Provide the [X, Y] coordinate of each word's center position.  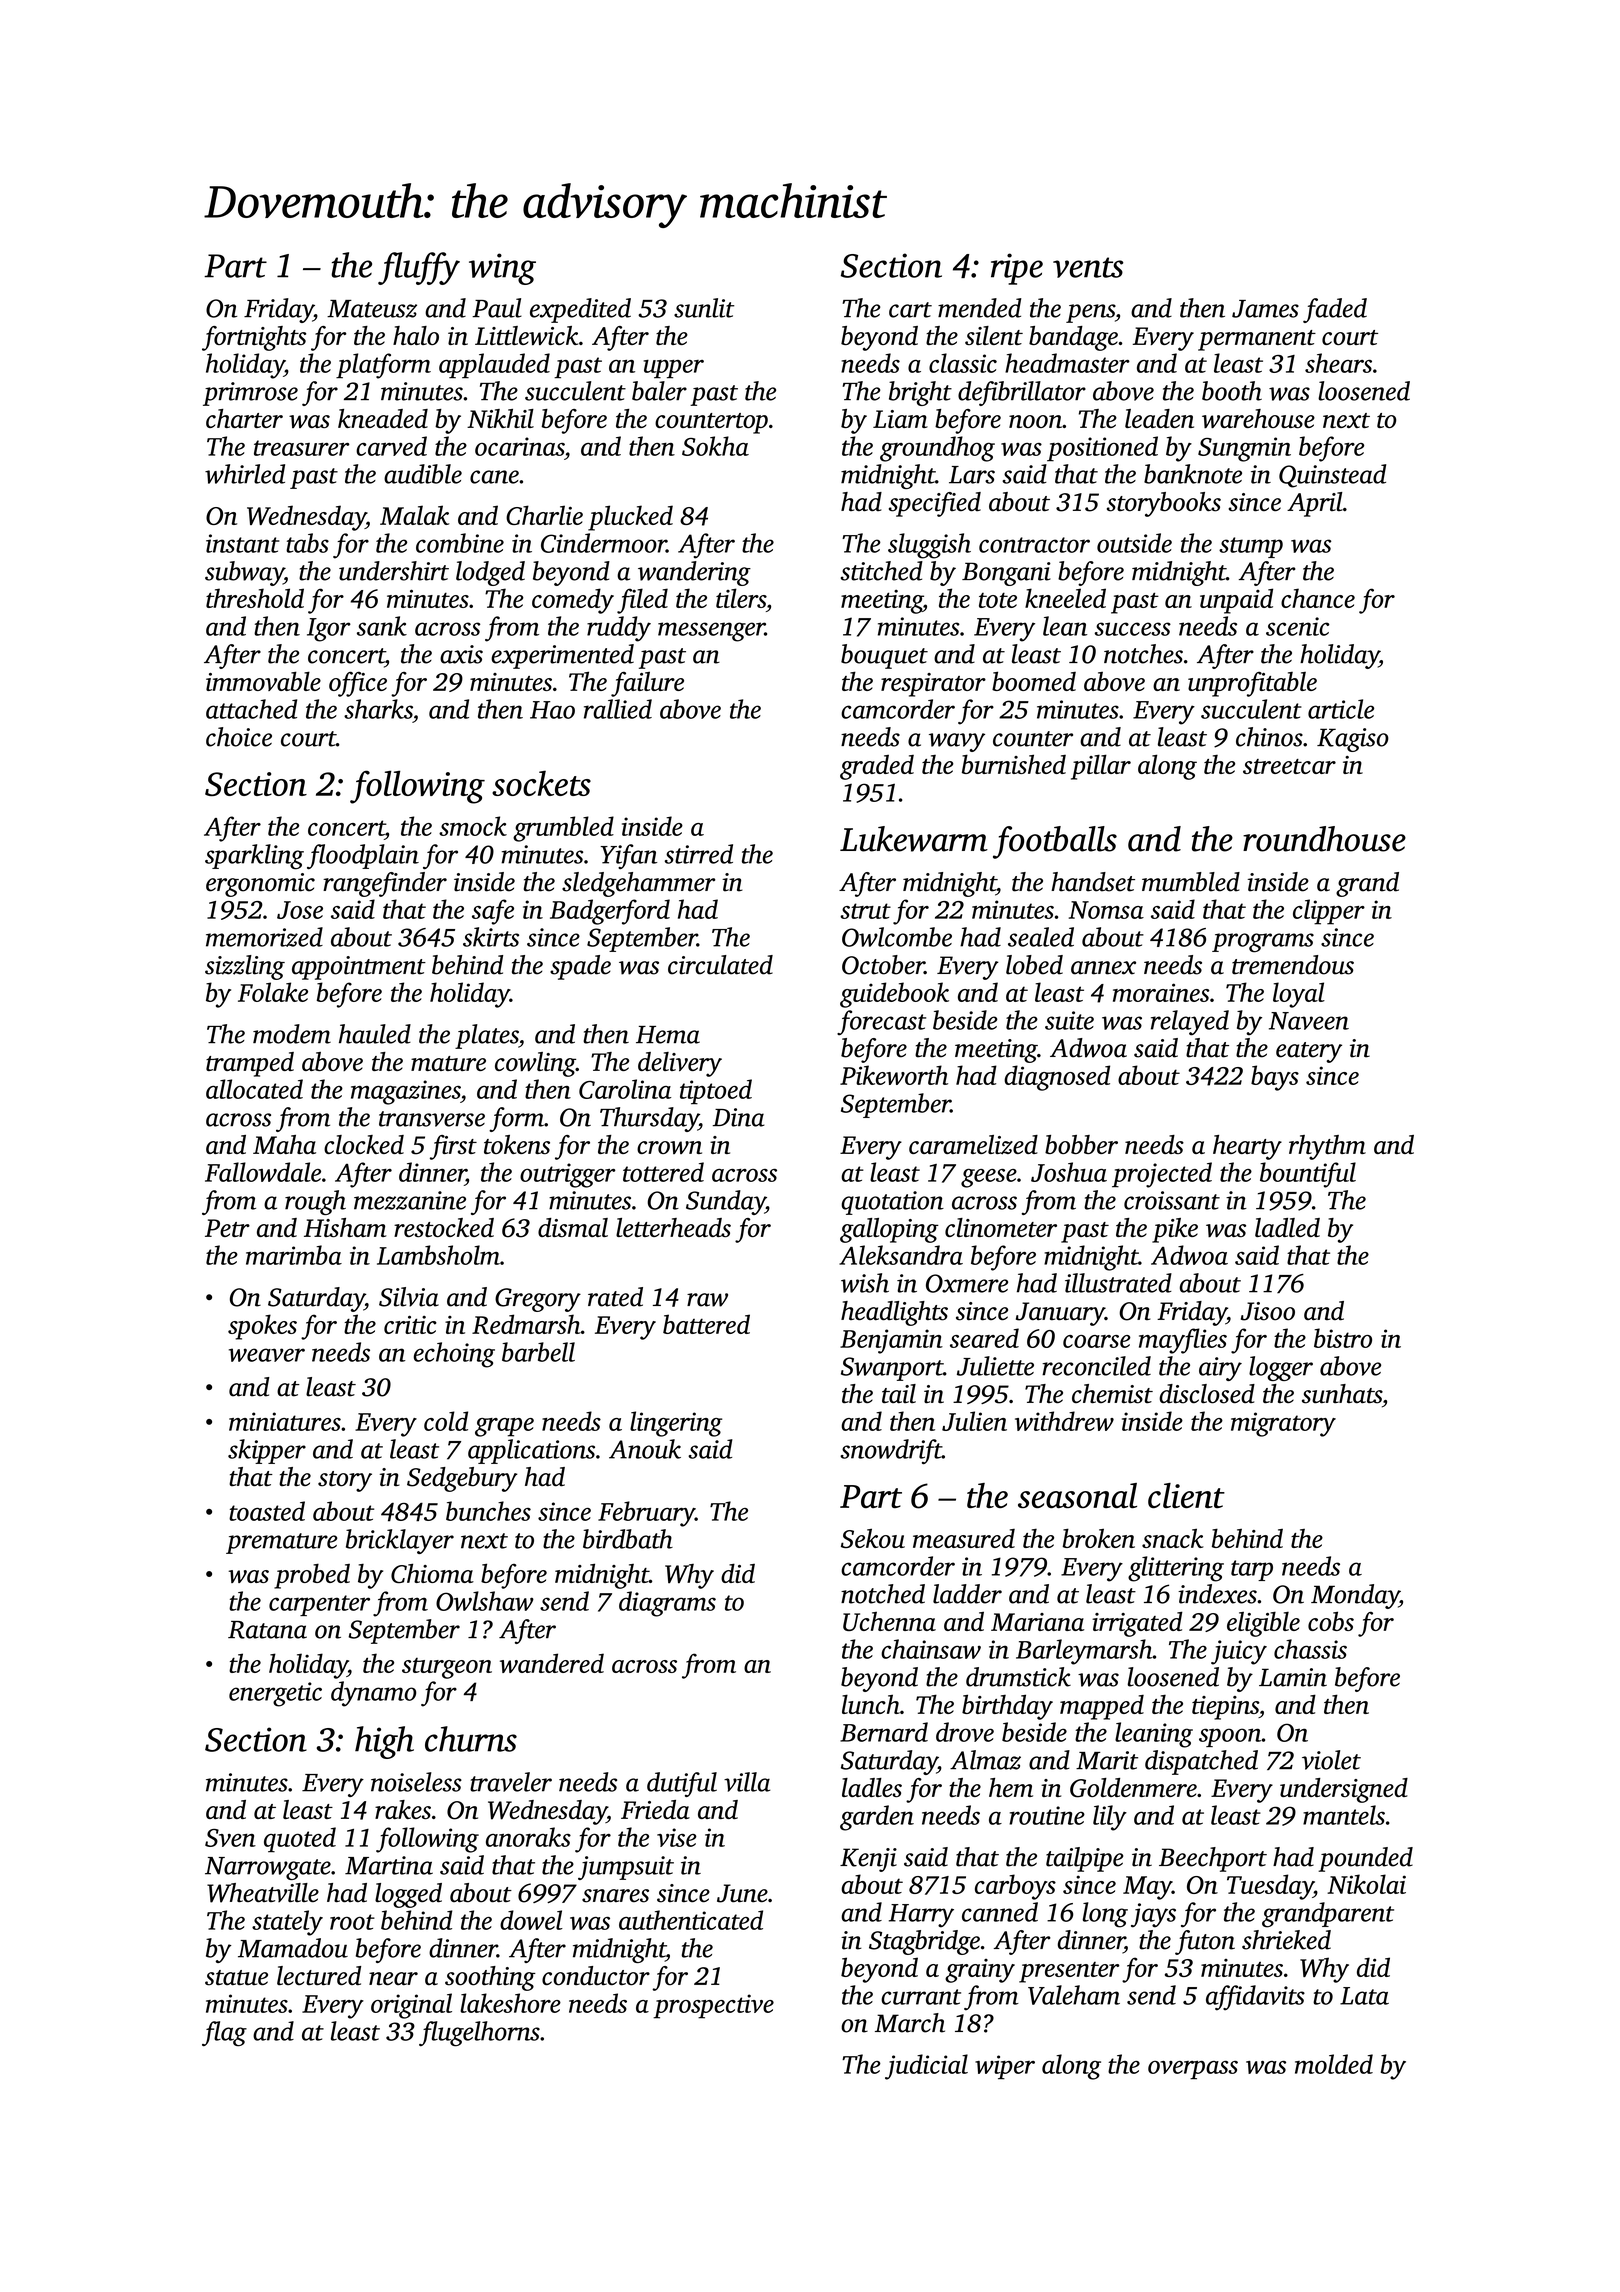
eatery [1309, 1052]
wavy [957, 742]
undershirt [394, 571]
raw [707, 1300]
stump [1251, 547]
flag [224, 2034]
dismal [573, 1227]
